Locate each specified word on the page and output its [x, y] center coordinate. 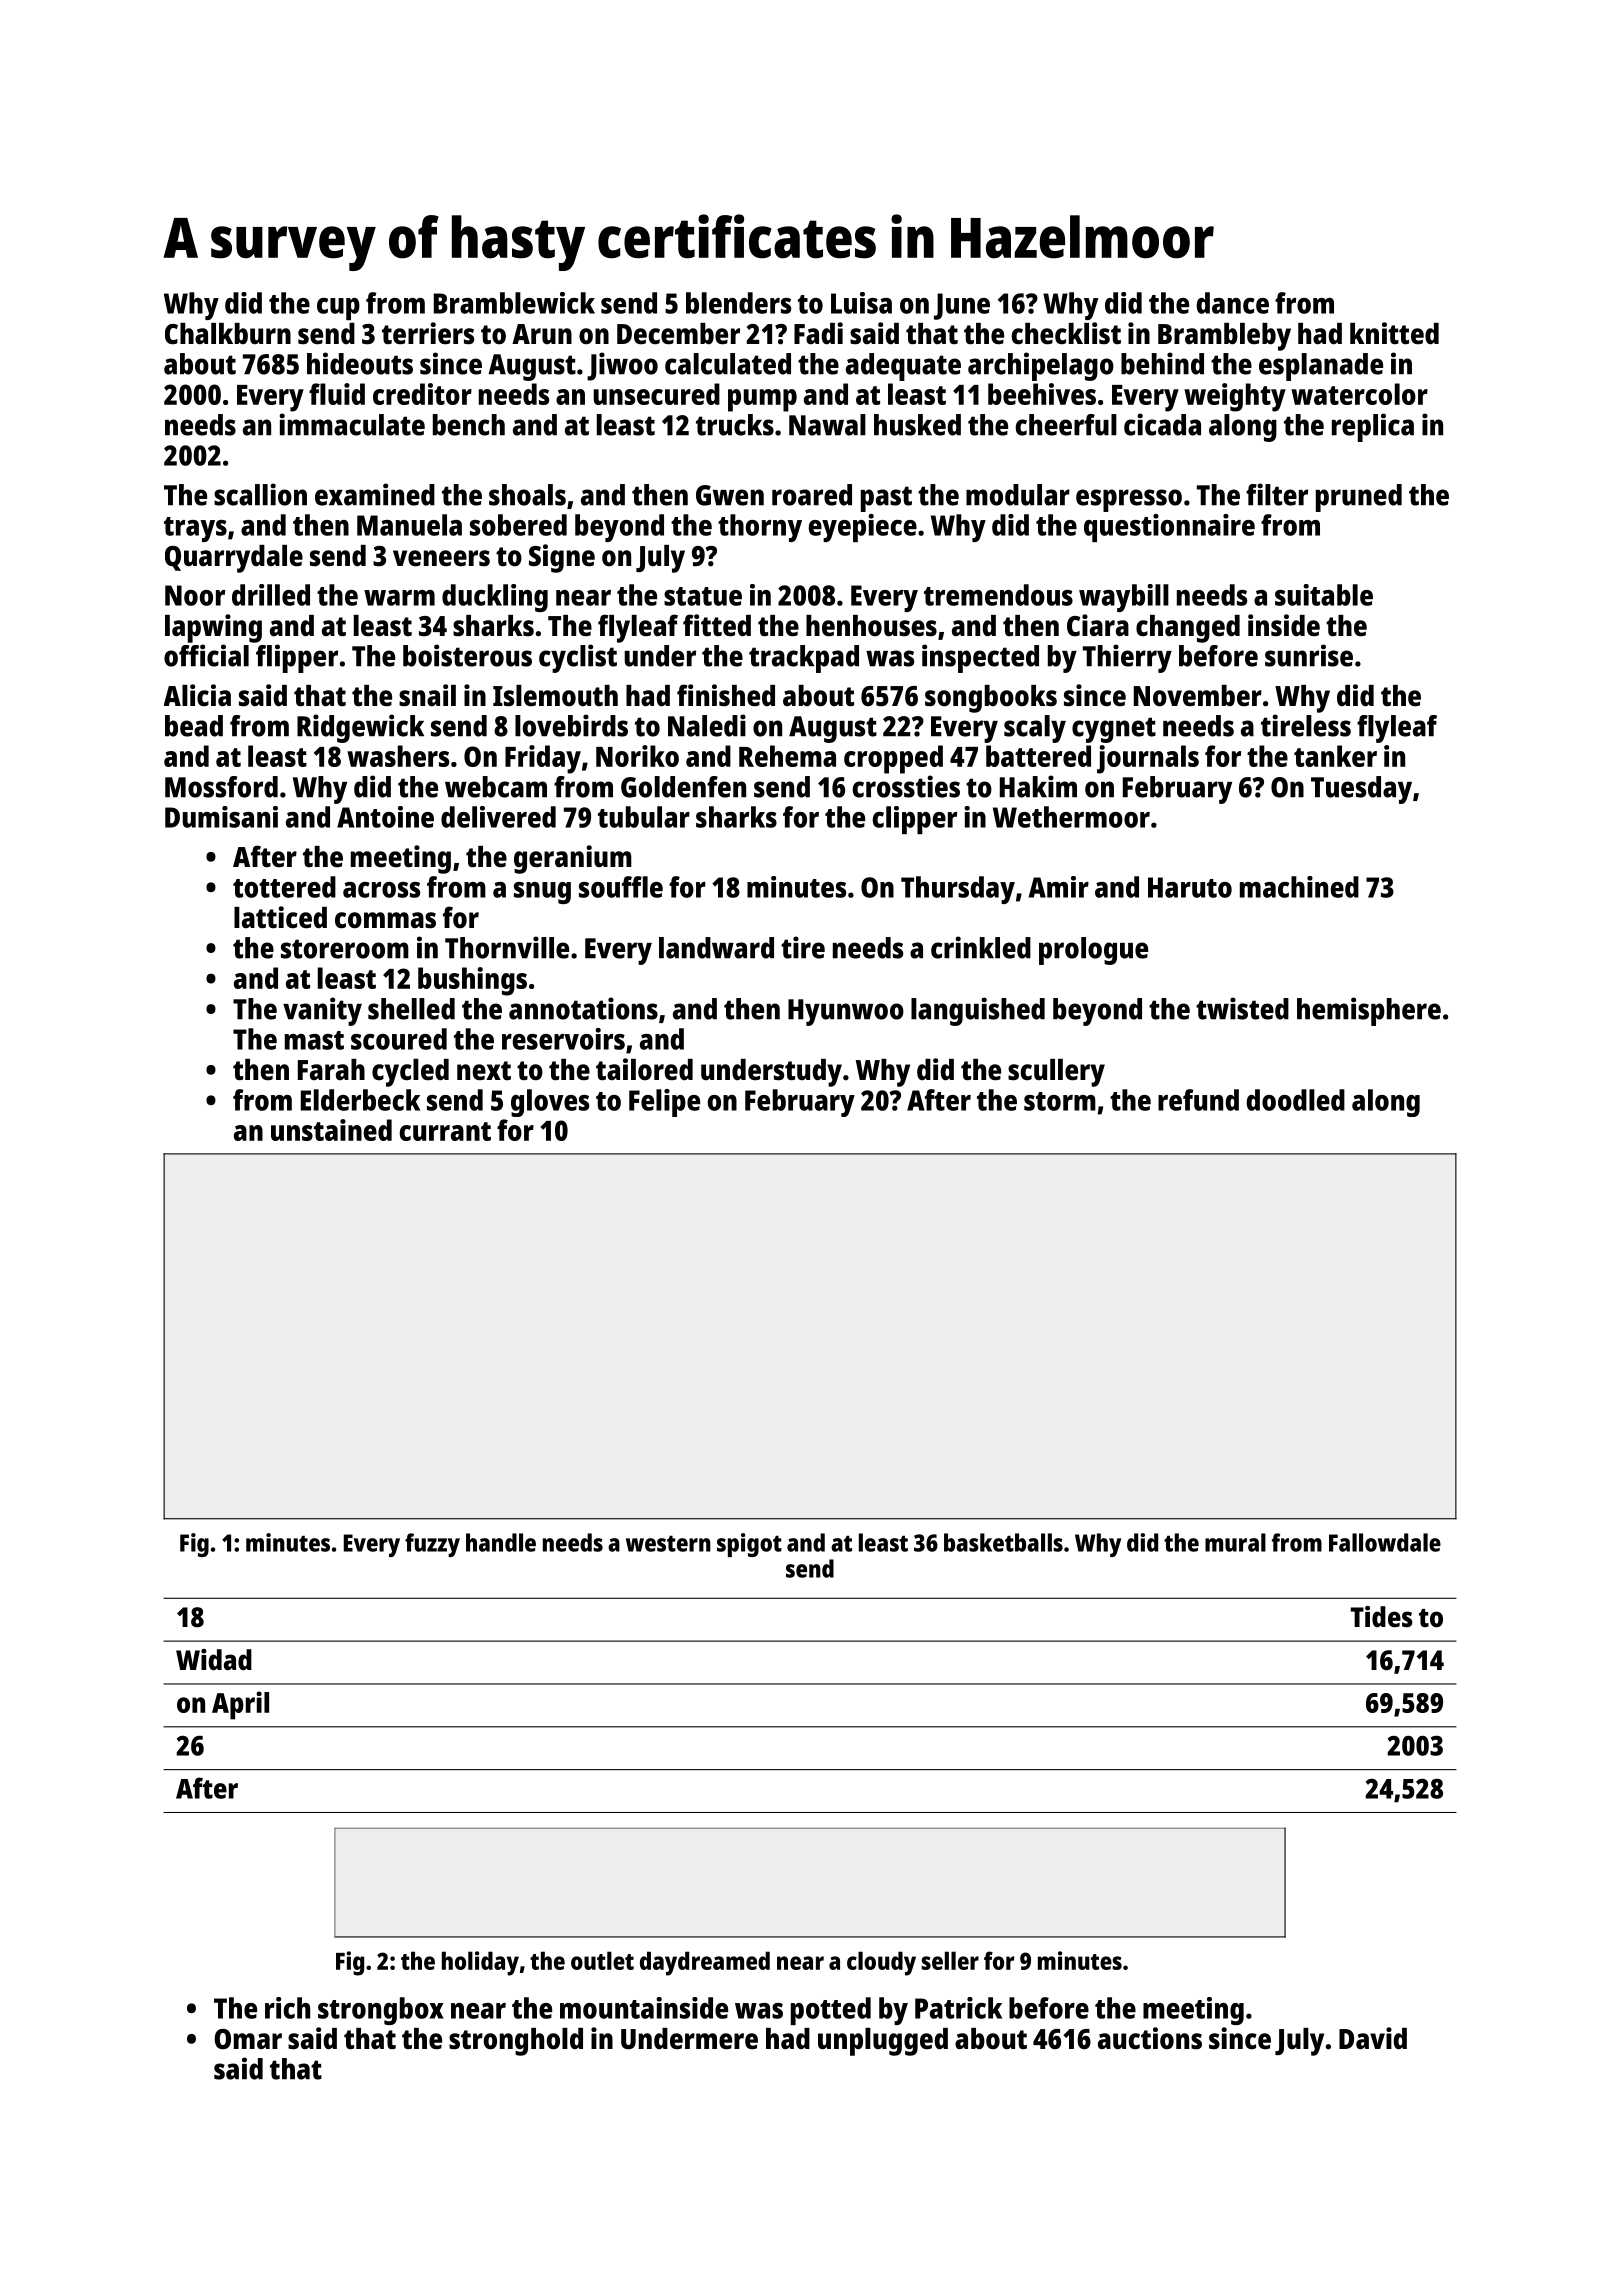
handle [501, 1542]
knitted [1394, 333]
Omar [248, 2039]
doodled [1295, 1100]
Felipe [664, 1103]
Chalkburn [228, 334]
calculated [728, 364]
